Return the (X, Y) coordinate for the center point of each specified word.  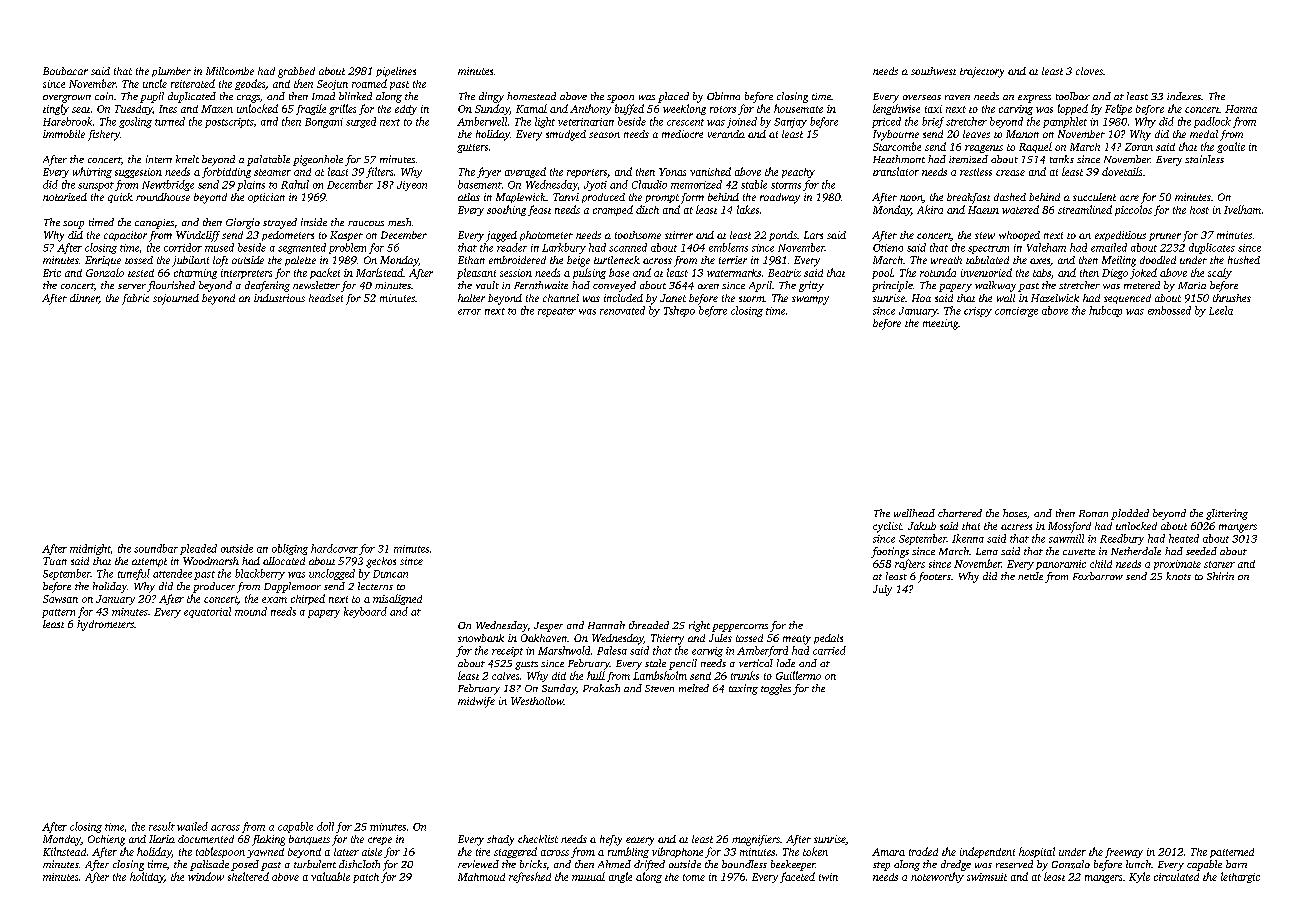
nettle (1030, 576)
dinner (84, 299)
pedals (828, 639)
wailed (192, 826)
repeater (557, 312)
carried (829, 650)
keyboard (365, 612)
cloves (1089, 71)
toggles (776, 689)
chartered (960, 513)
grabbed (296, 72)
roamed (369, 83)
